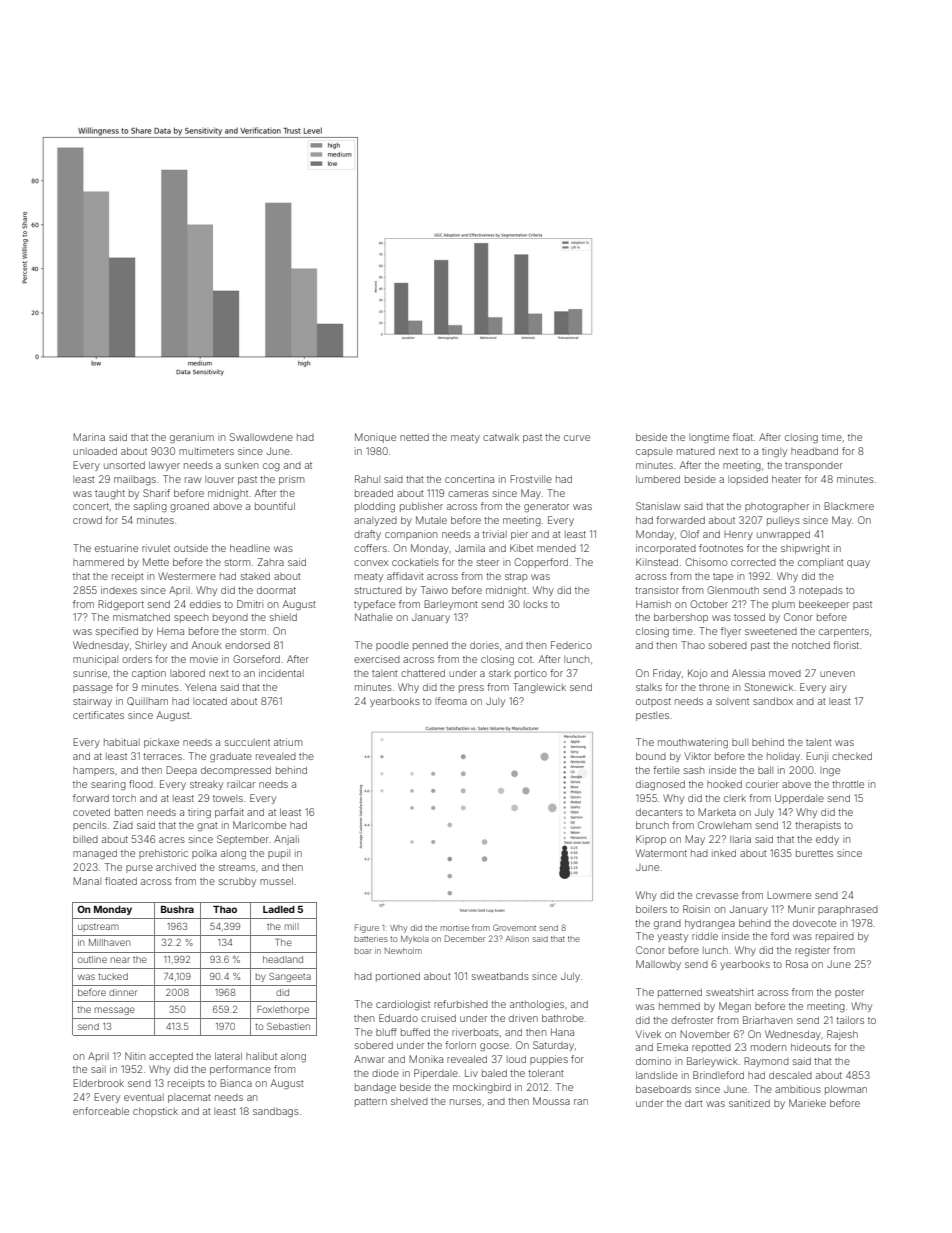 This page has height=1233, width=952. Describe the element at coordinates (421, 507) in the page. I see `publisher` at that location.
